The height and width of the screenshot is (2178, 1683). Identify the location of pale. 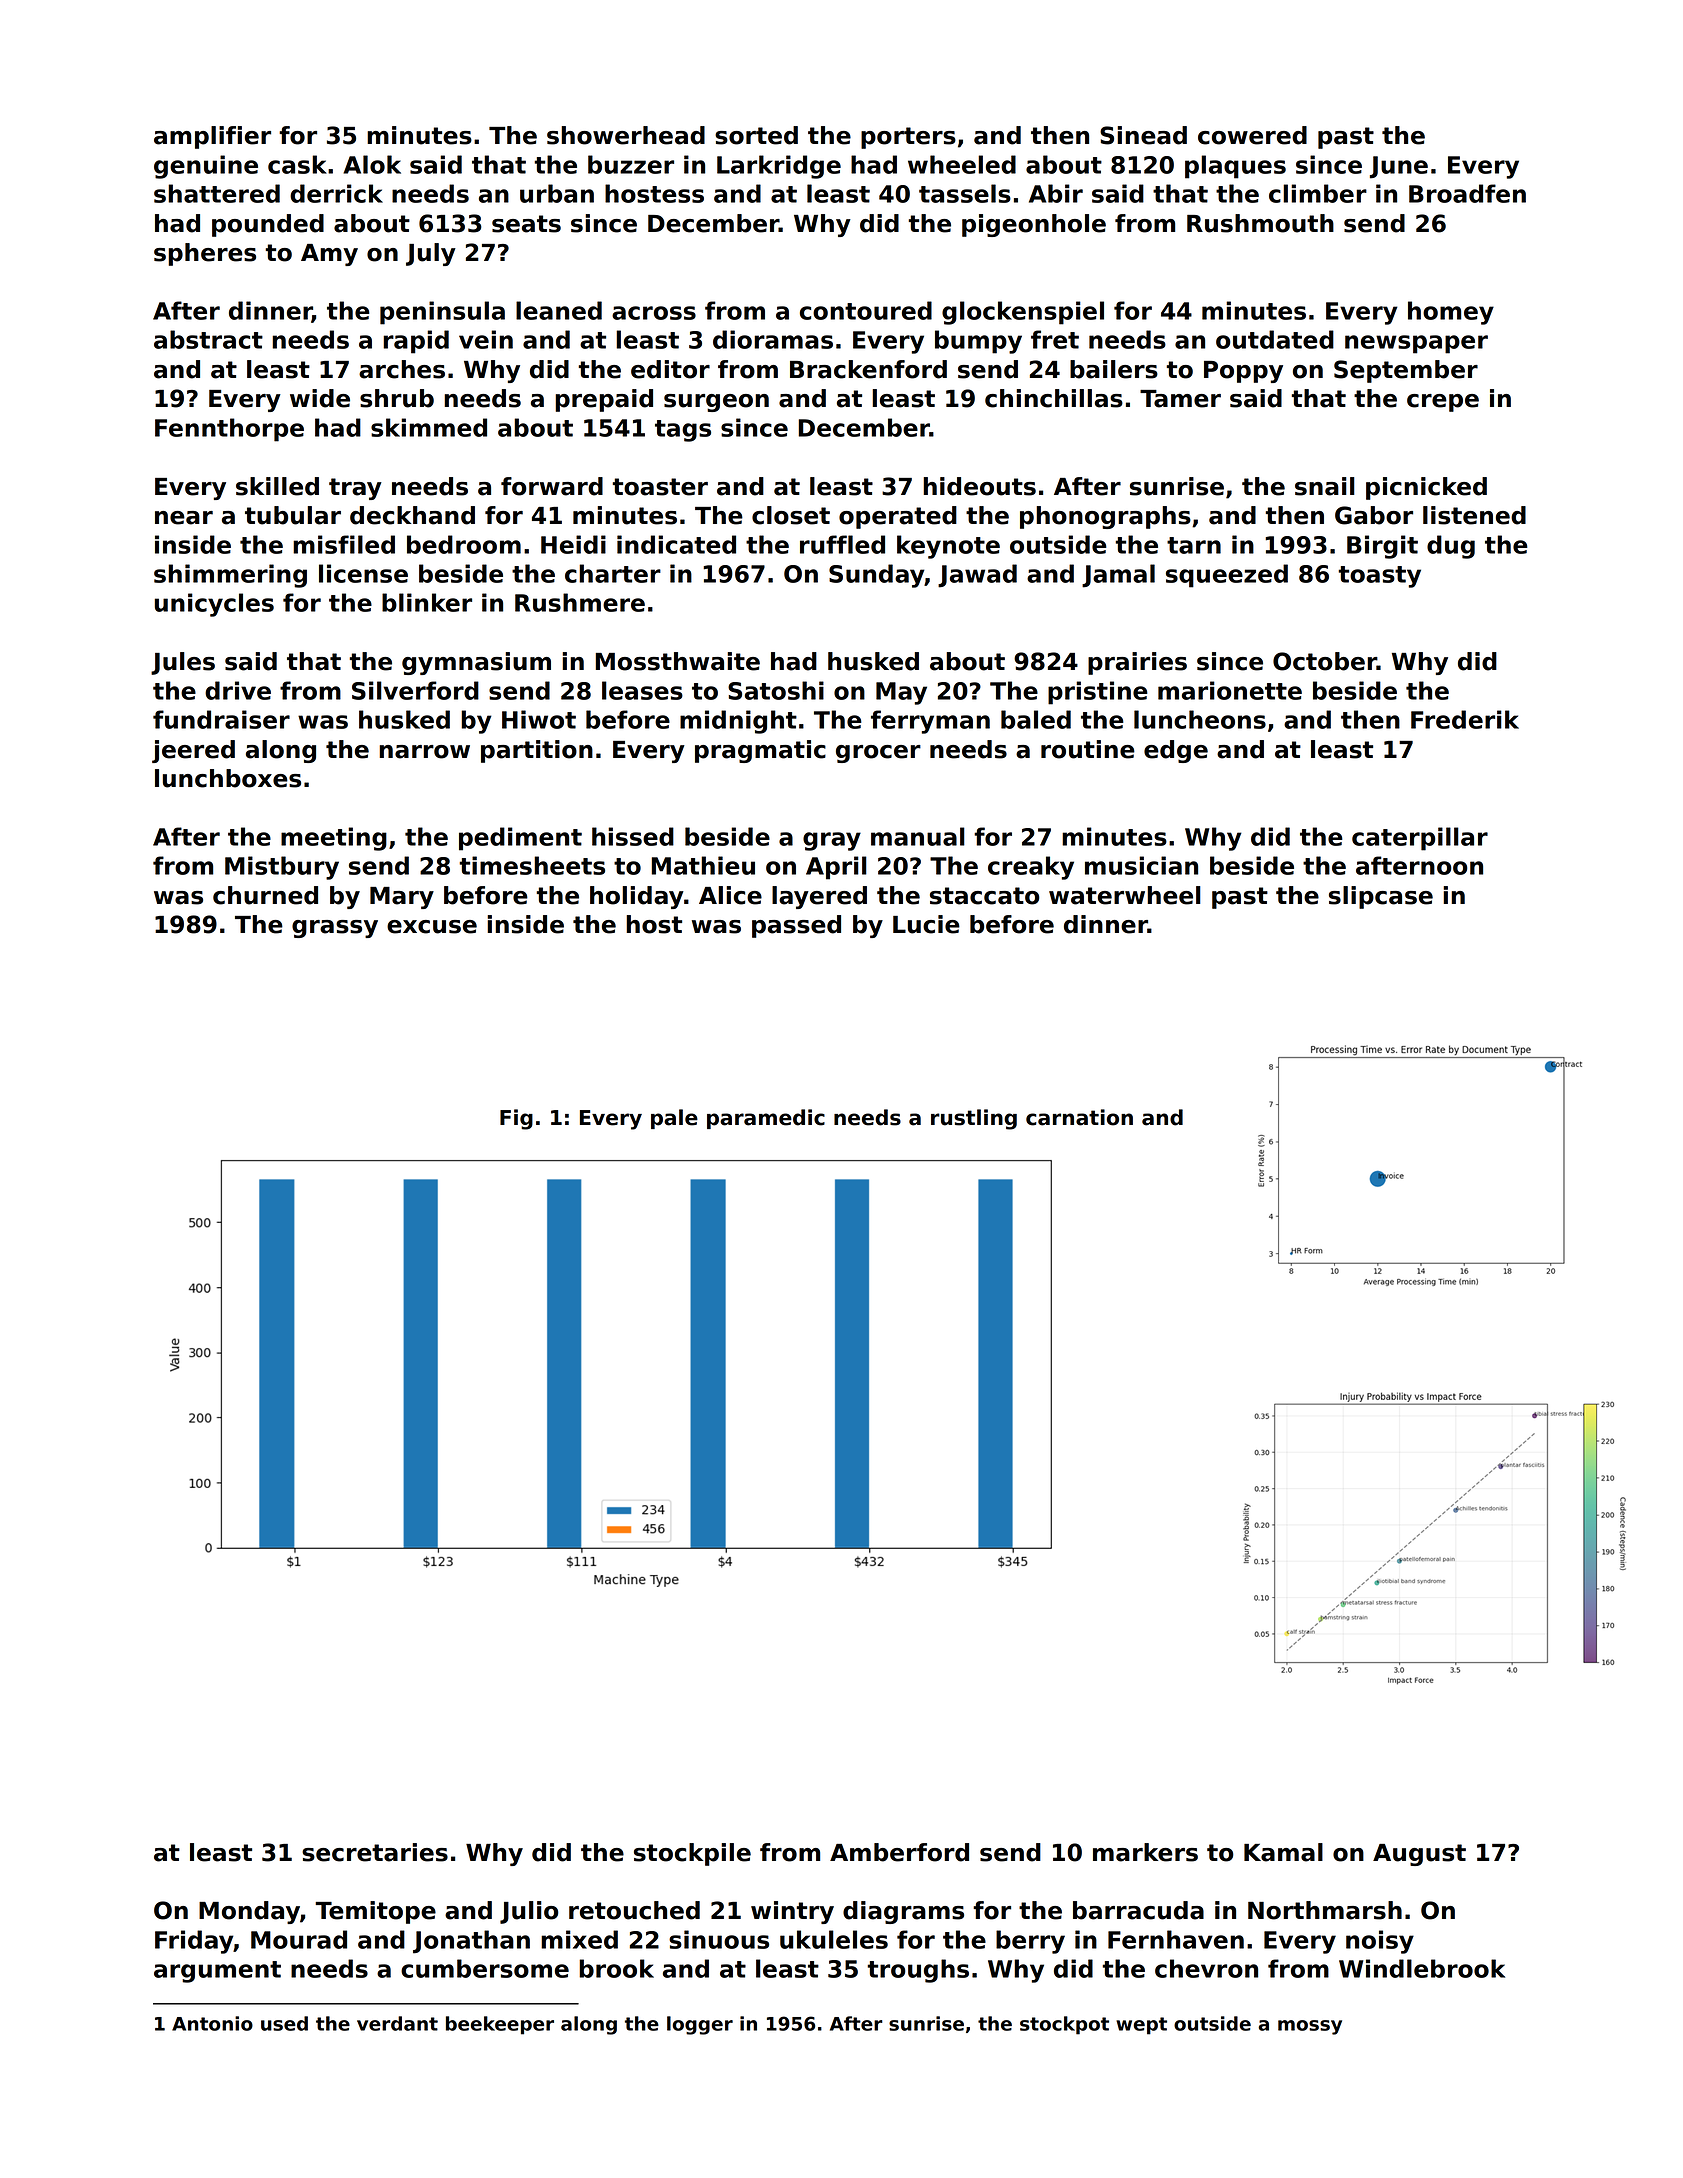
(674, 1119).
